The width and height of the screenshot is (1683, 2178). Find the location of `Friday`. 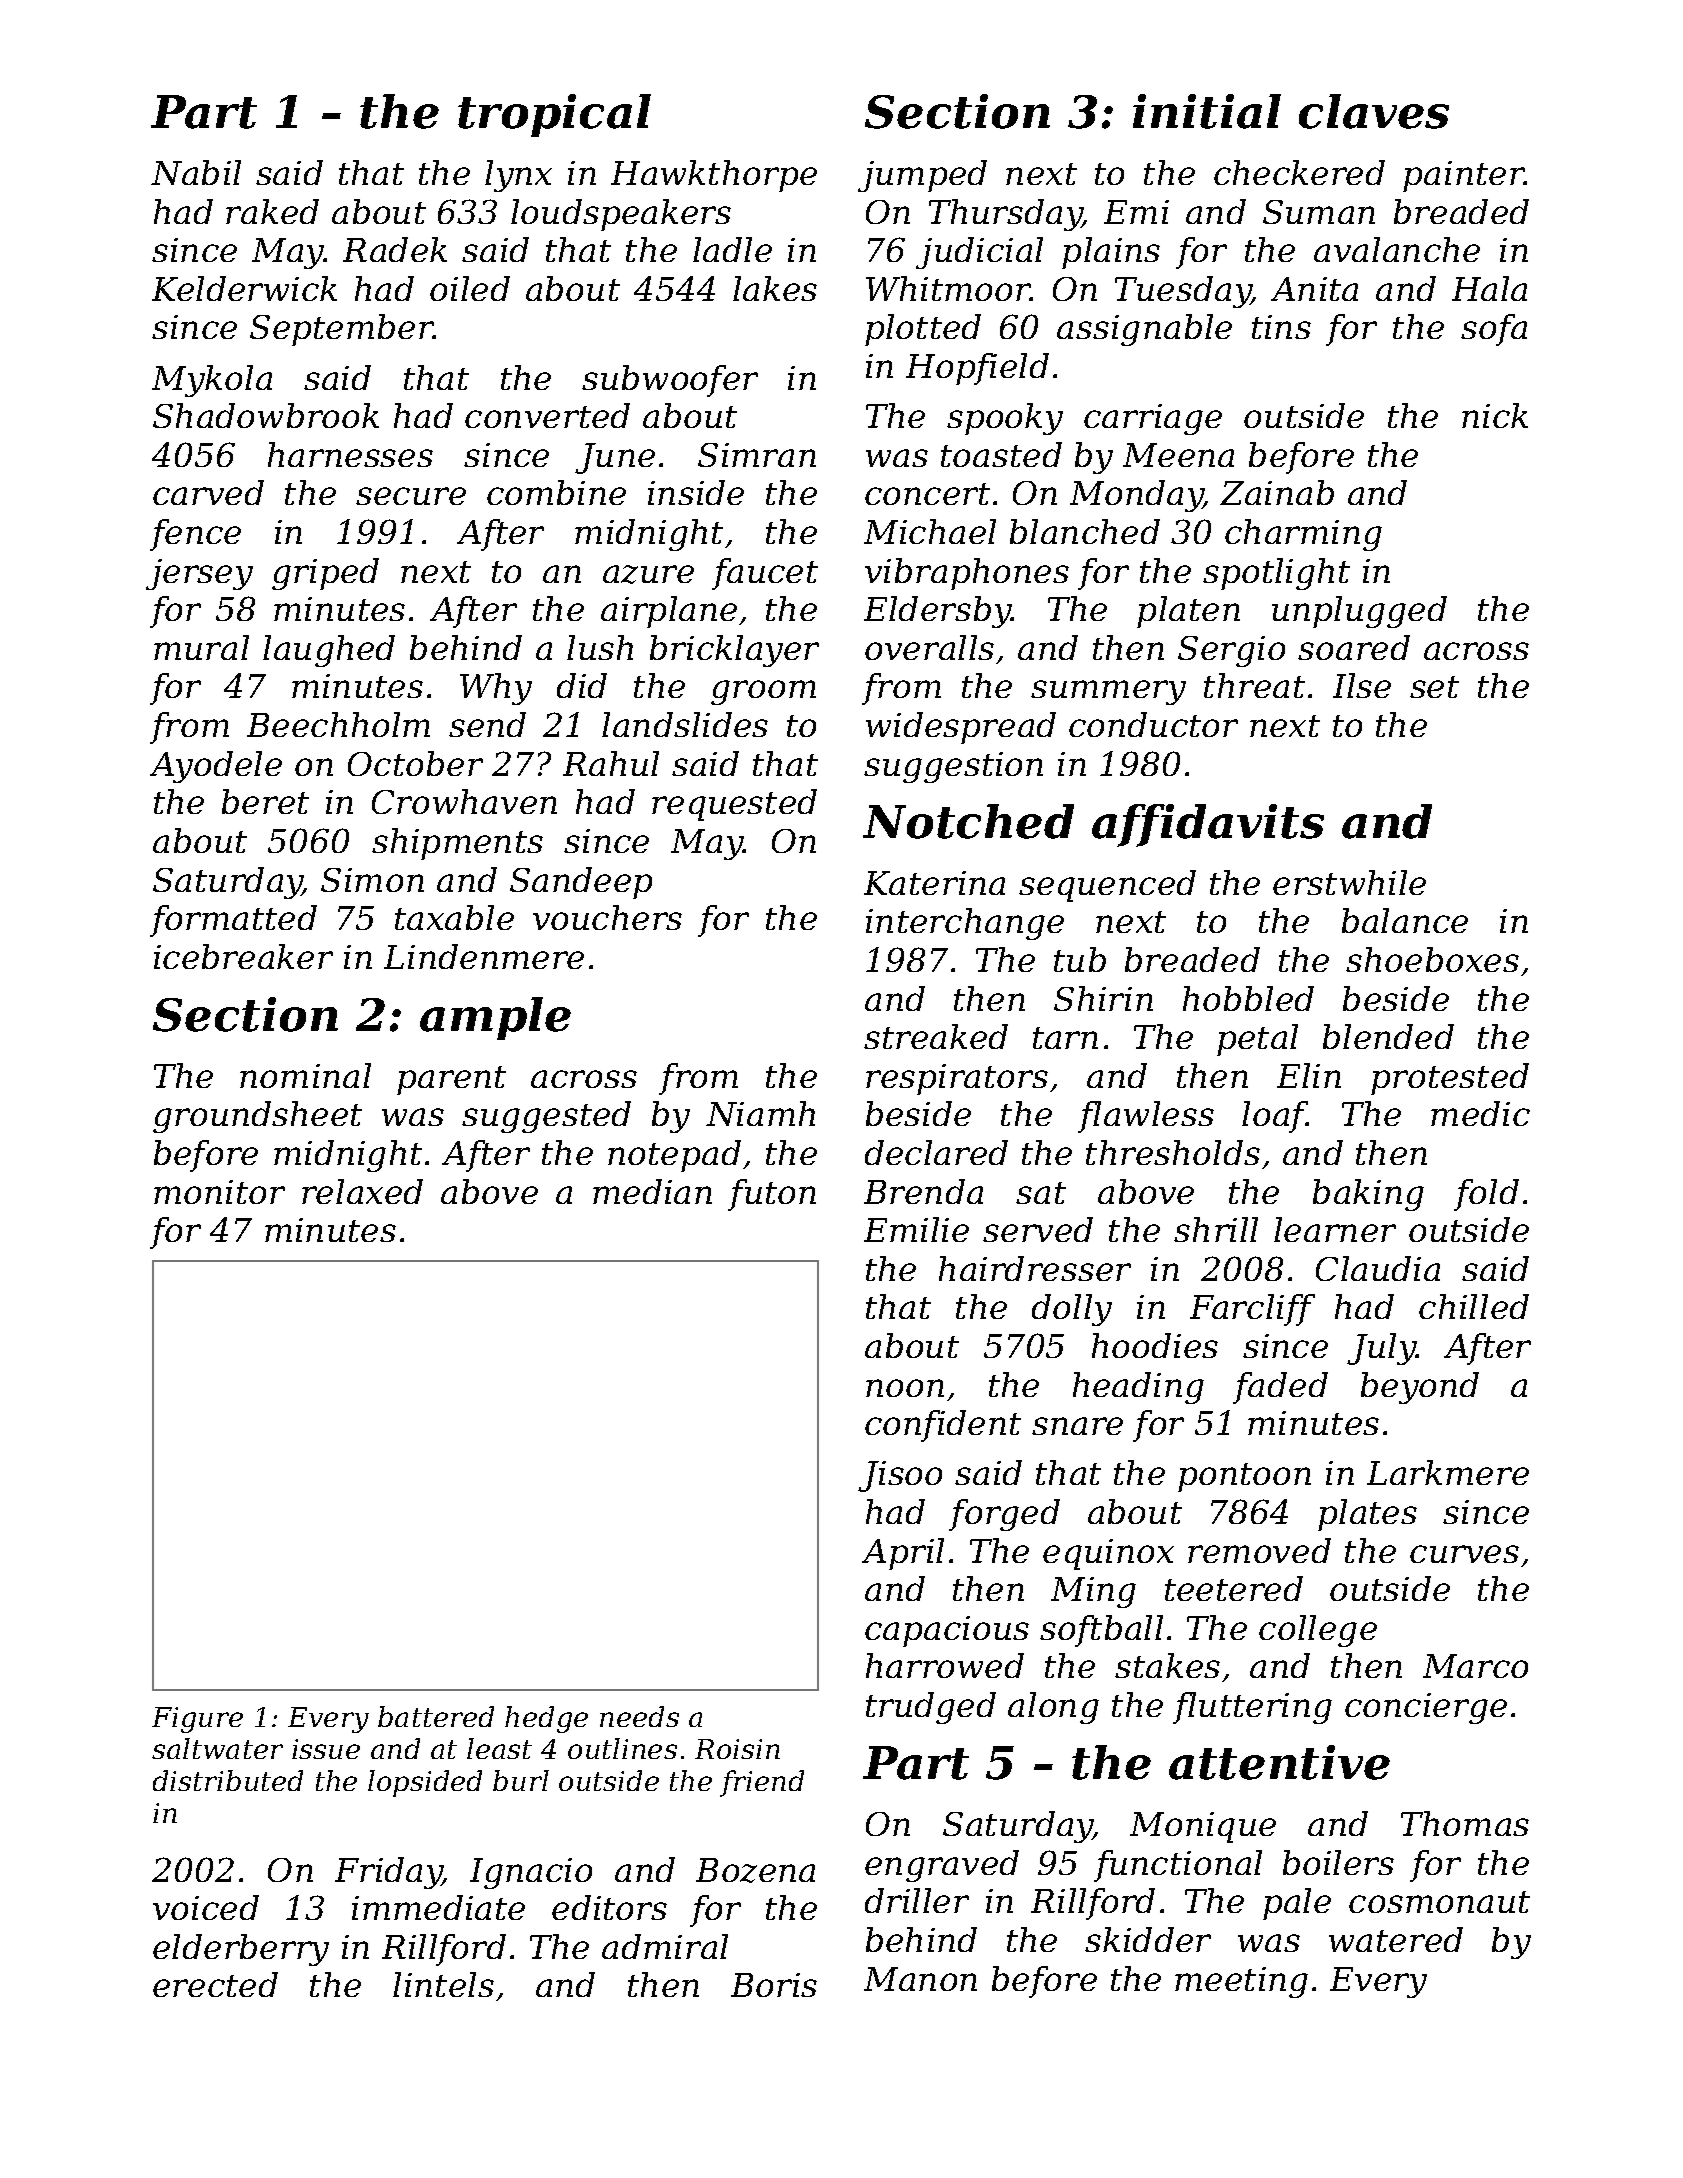

Friday is located at coordinates (388, 1873).
